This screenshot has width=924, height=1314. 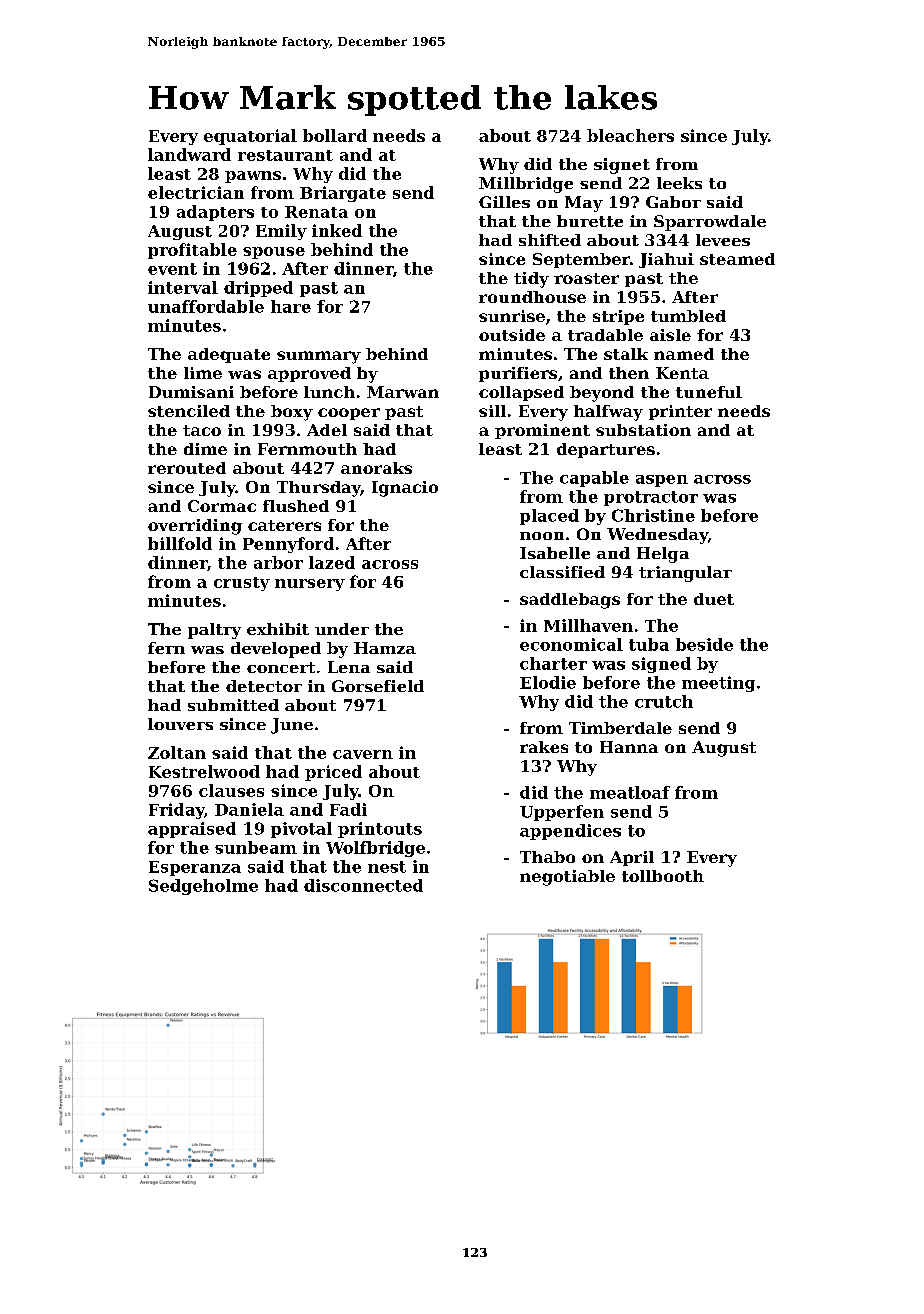 What do you see at coordinates (363, 754) in the screenshot?
I see `cavern` at bounding box center [363, 754].
